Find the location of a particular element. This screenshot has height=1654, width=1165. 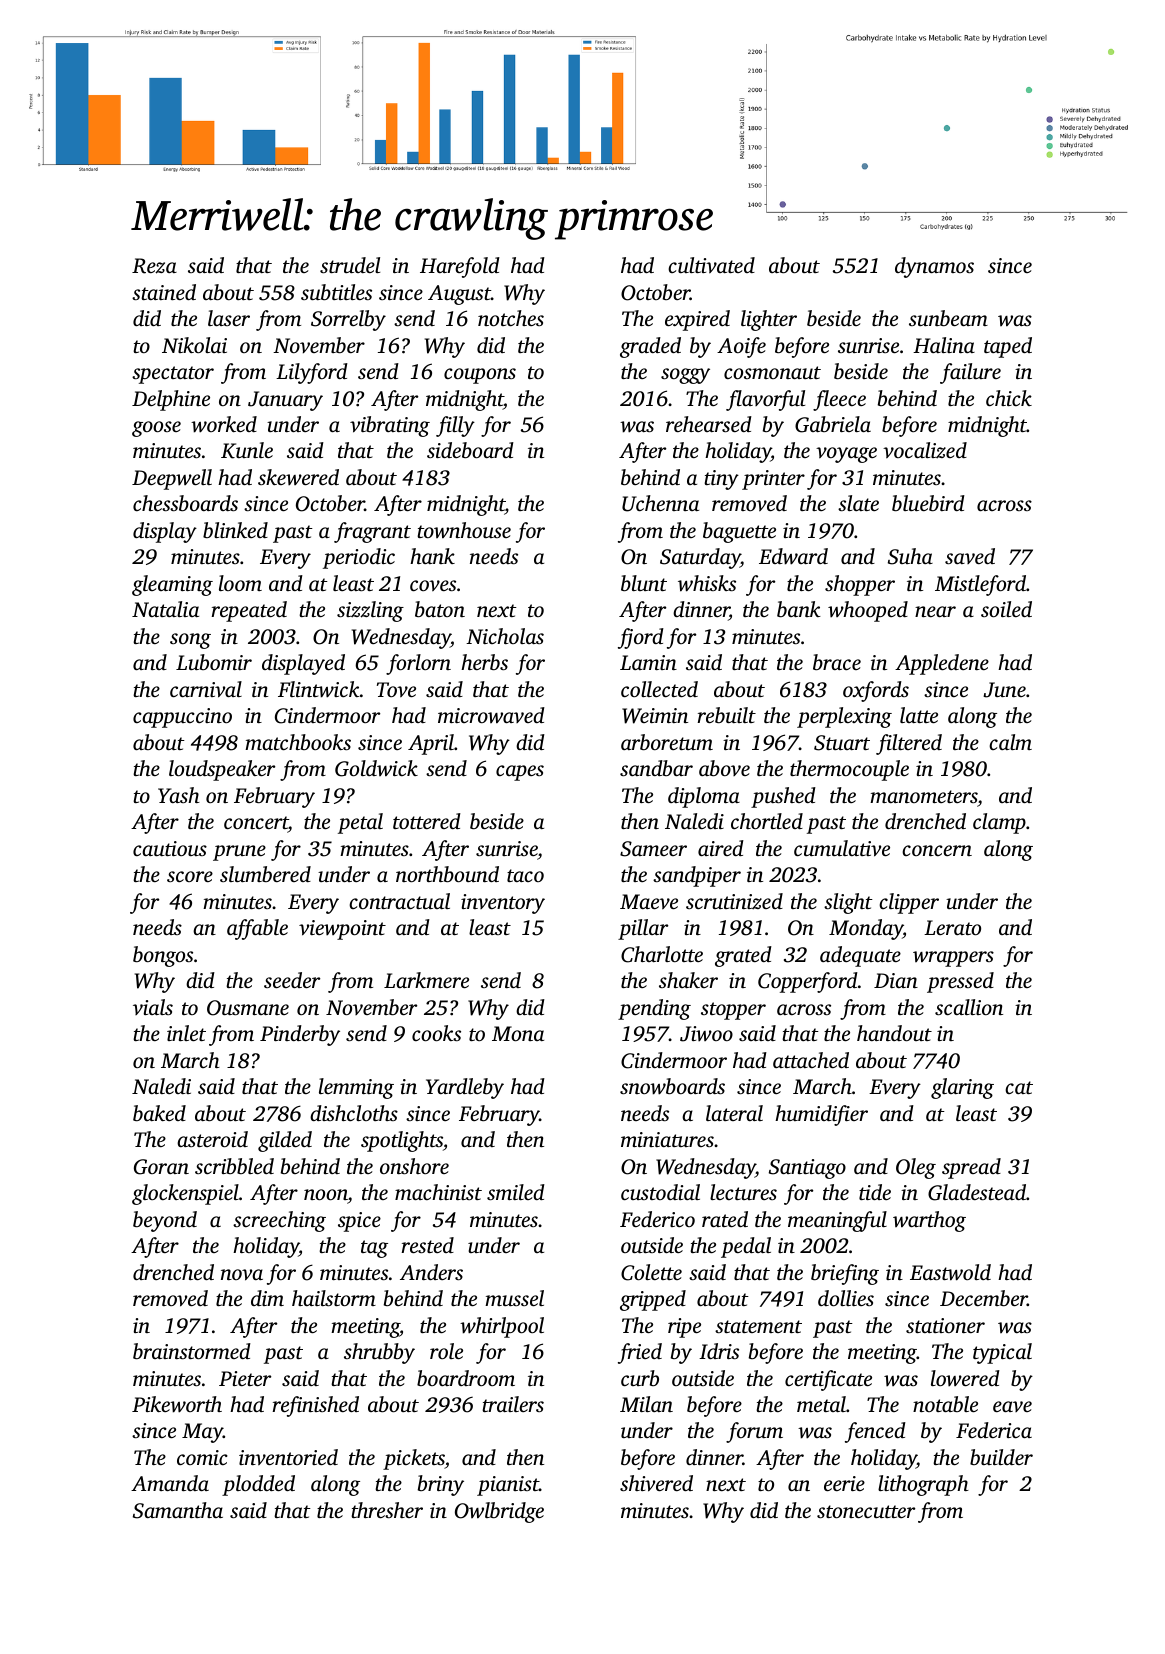

seeder is located at coordinates (292, 980).
